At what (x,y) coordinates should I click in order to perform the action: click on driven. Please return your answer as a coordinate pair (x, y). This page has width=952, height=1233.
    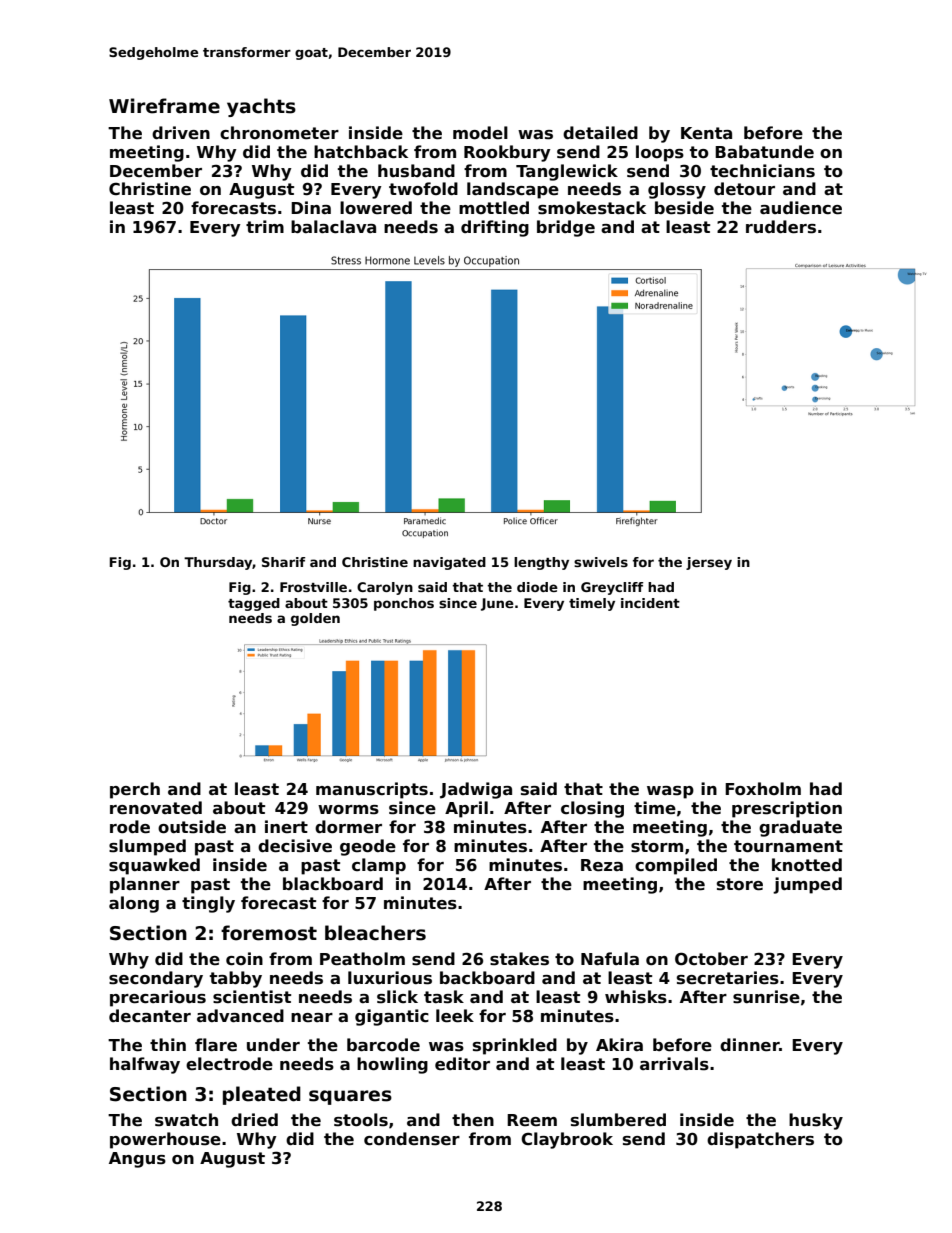
    Looking at the image, I should click on (181, 133).
